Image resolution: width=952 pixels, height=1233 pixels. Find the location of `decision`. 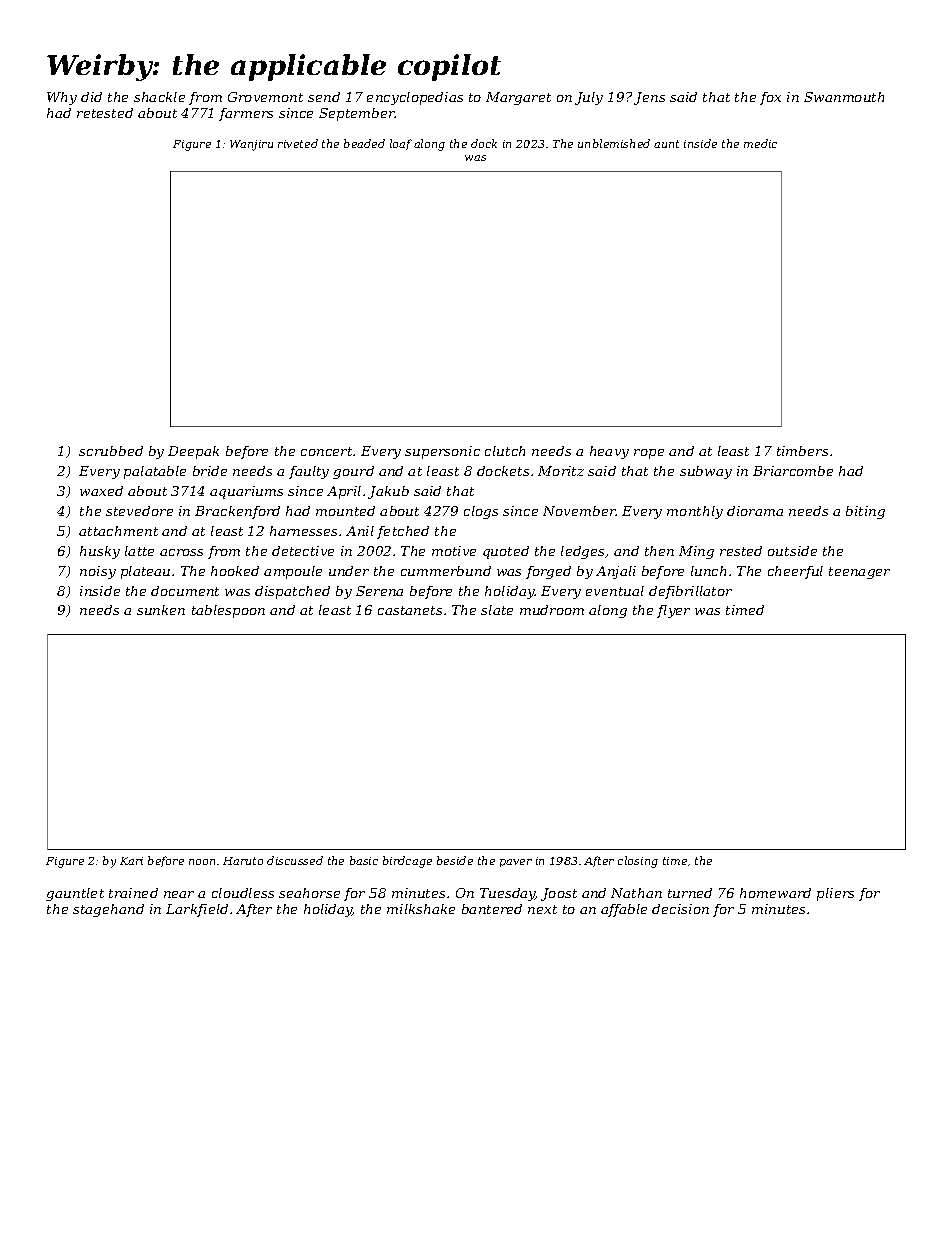

decision is located at coordinates (680, 909).
